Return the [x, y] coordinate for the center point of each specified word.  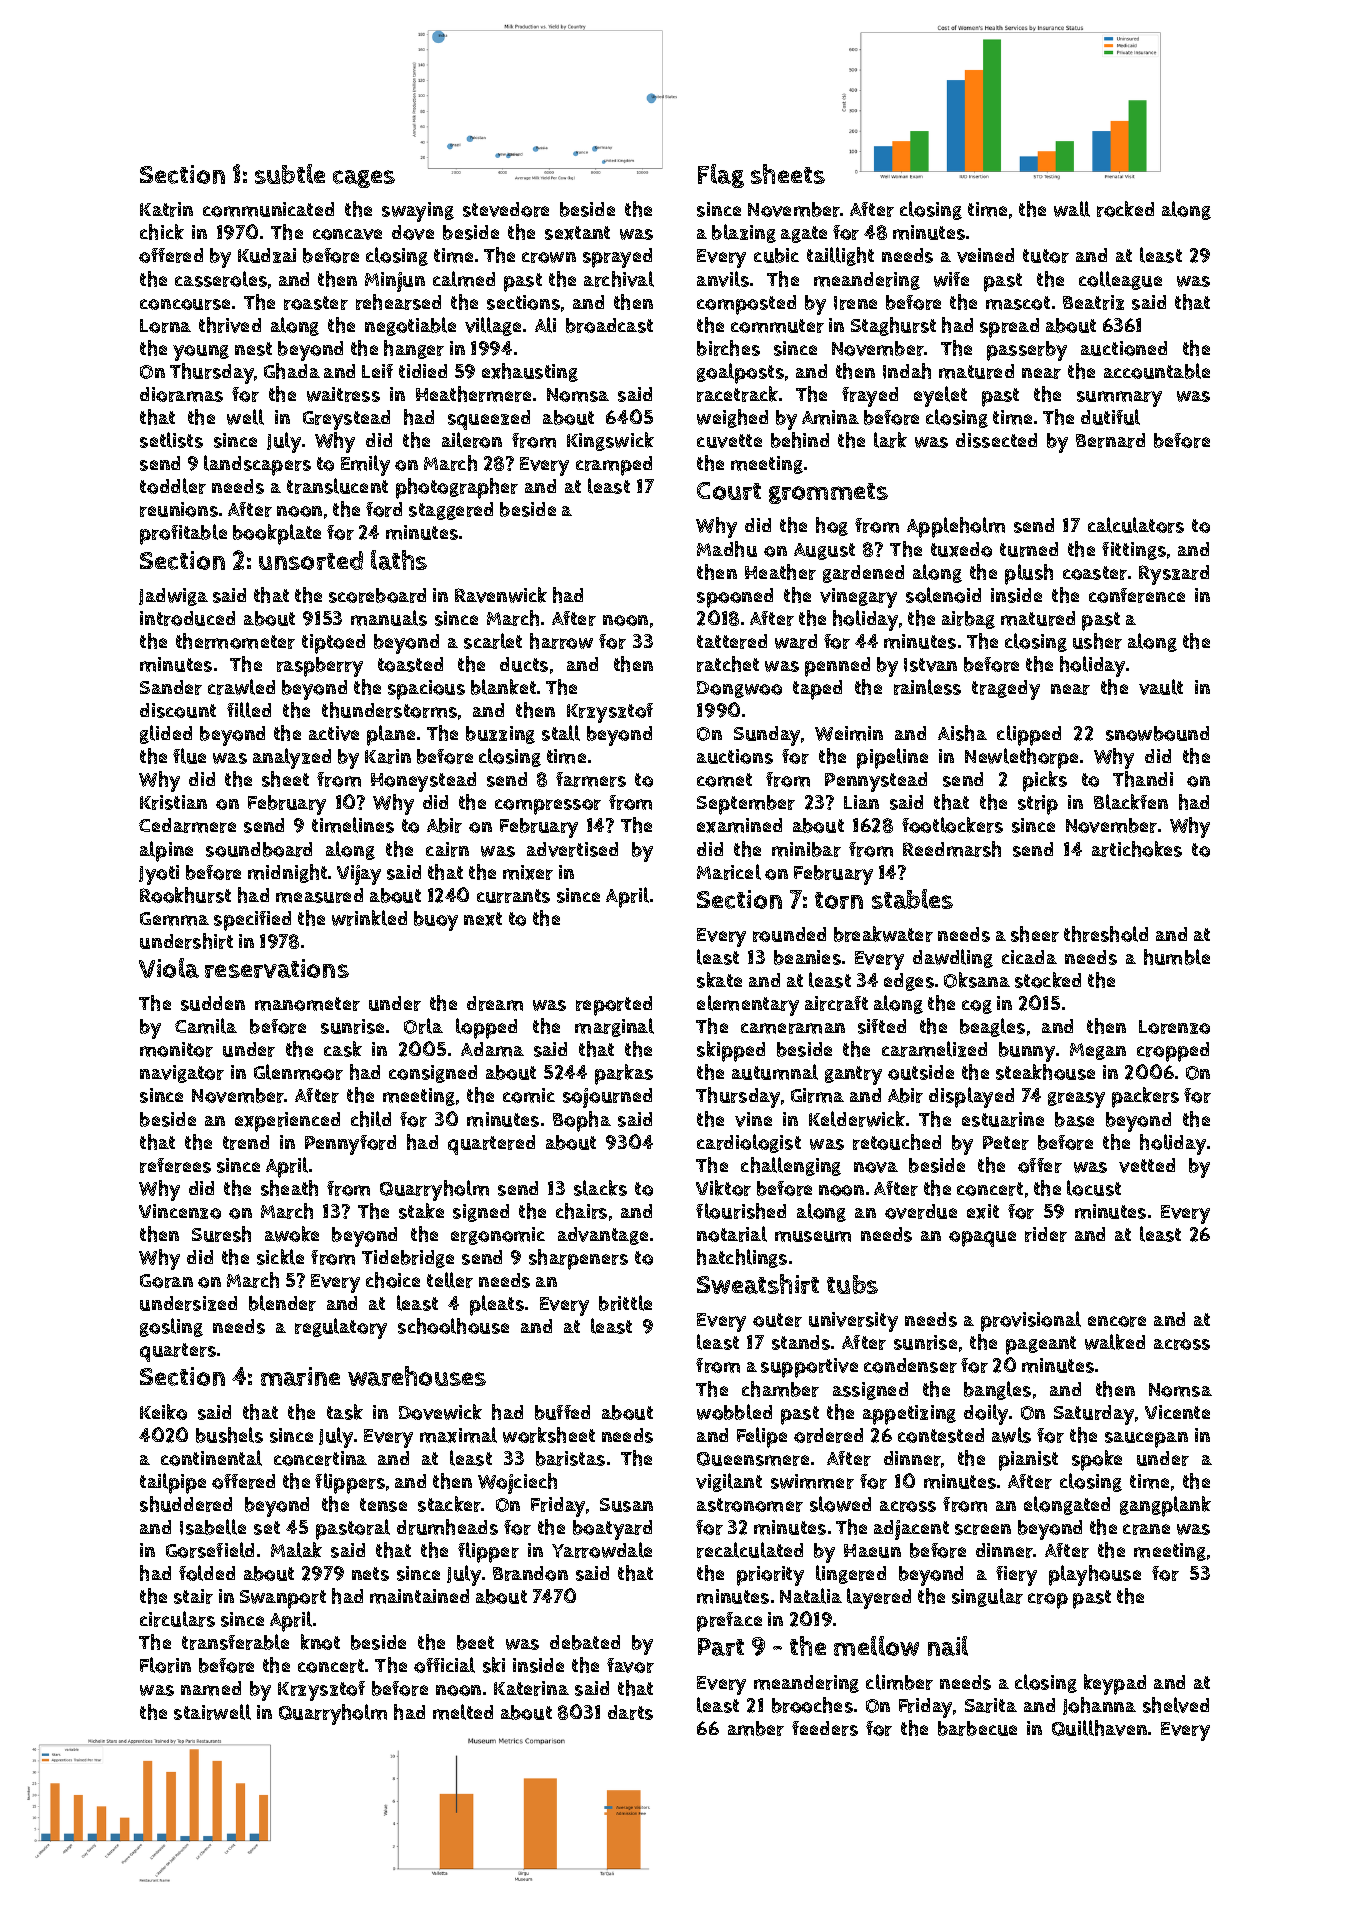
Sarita [991, 1705]
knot [320, 1642]
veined [985, 255]
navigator [182, 1074]
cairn [447, 849]
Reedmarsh [952, 849]
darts [630, 1712]
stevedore [506, 209]
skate [719, 980]
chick [162, 232]
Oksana [977, 980]
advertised [572, 849]
